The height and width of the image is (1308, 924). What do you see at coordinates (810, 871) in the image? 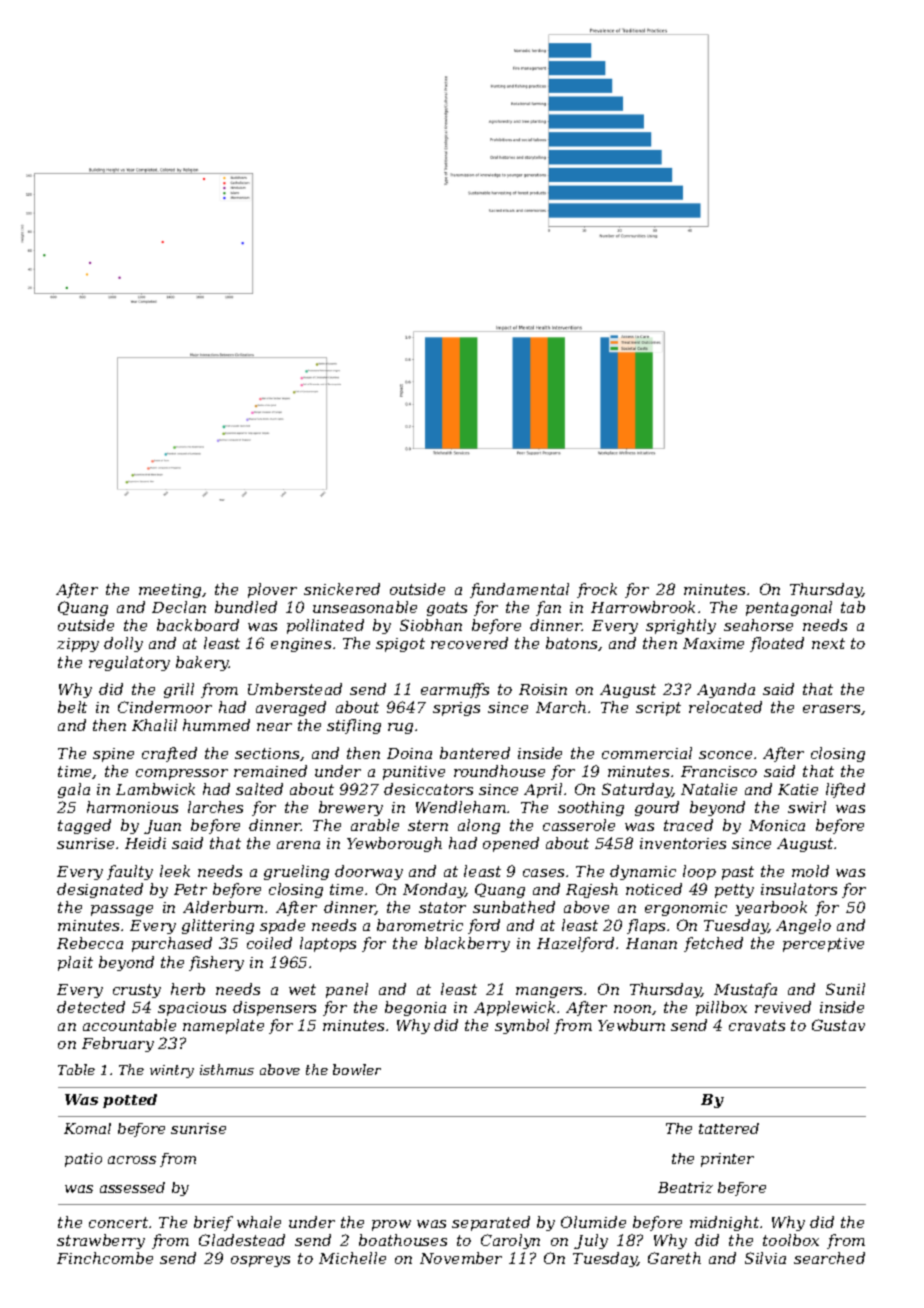
I see `mold` at bounding box center [810, 871].
